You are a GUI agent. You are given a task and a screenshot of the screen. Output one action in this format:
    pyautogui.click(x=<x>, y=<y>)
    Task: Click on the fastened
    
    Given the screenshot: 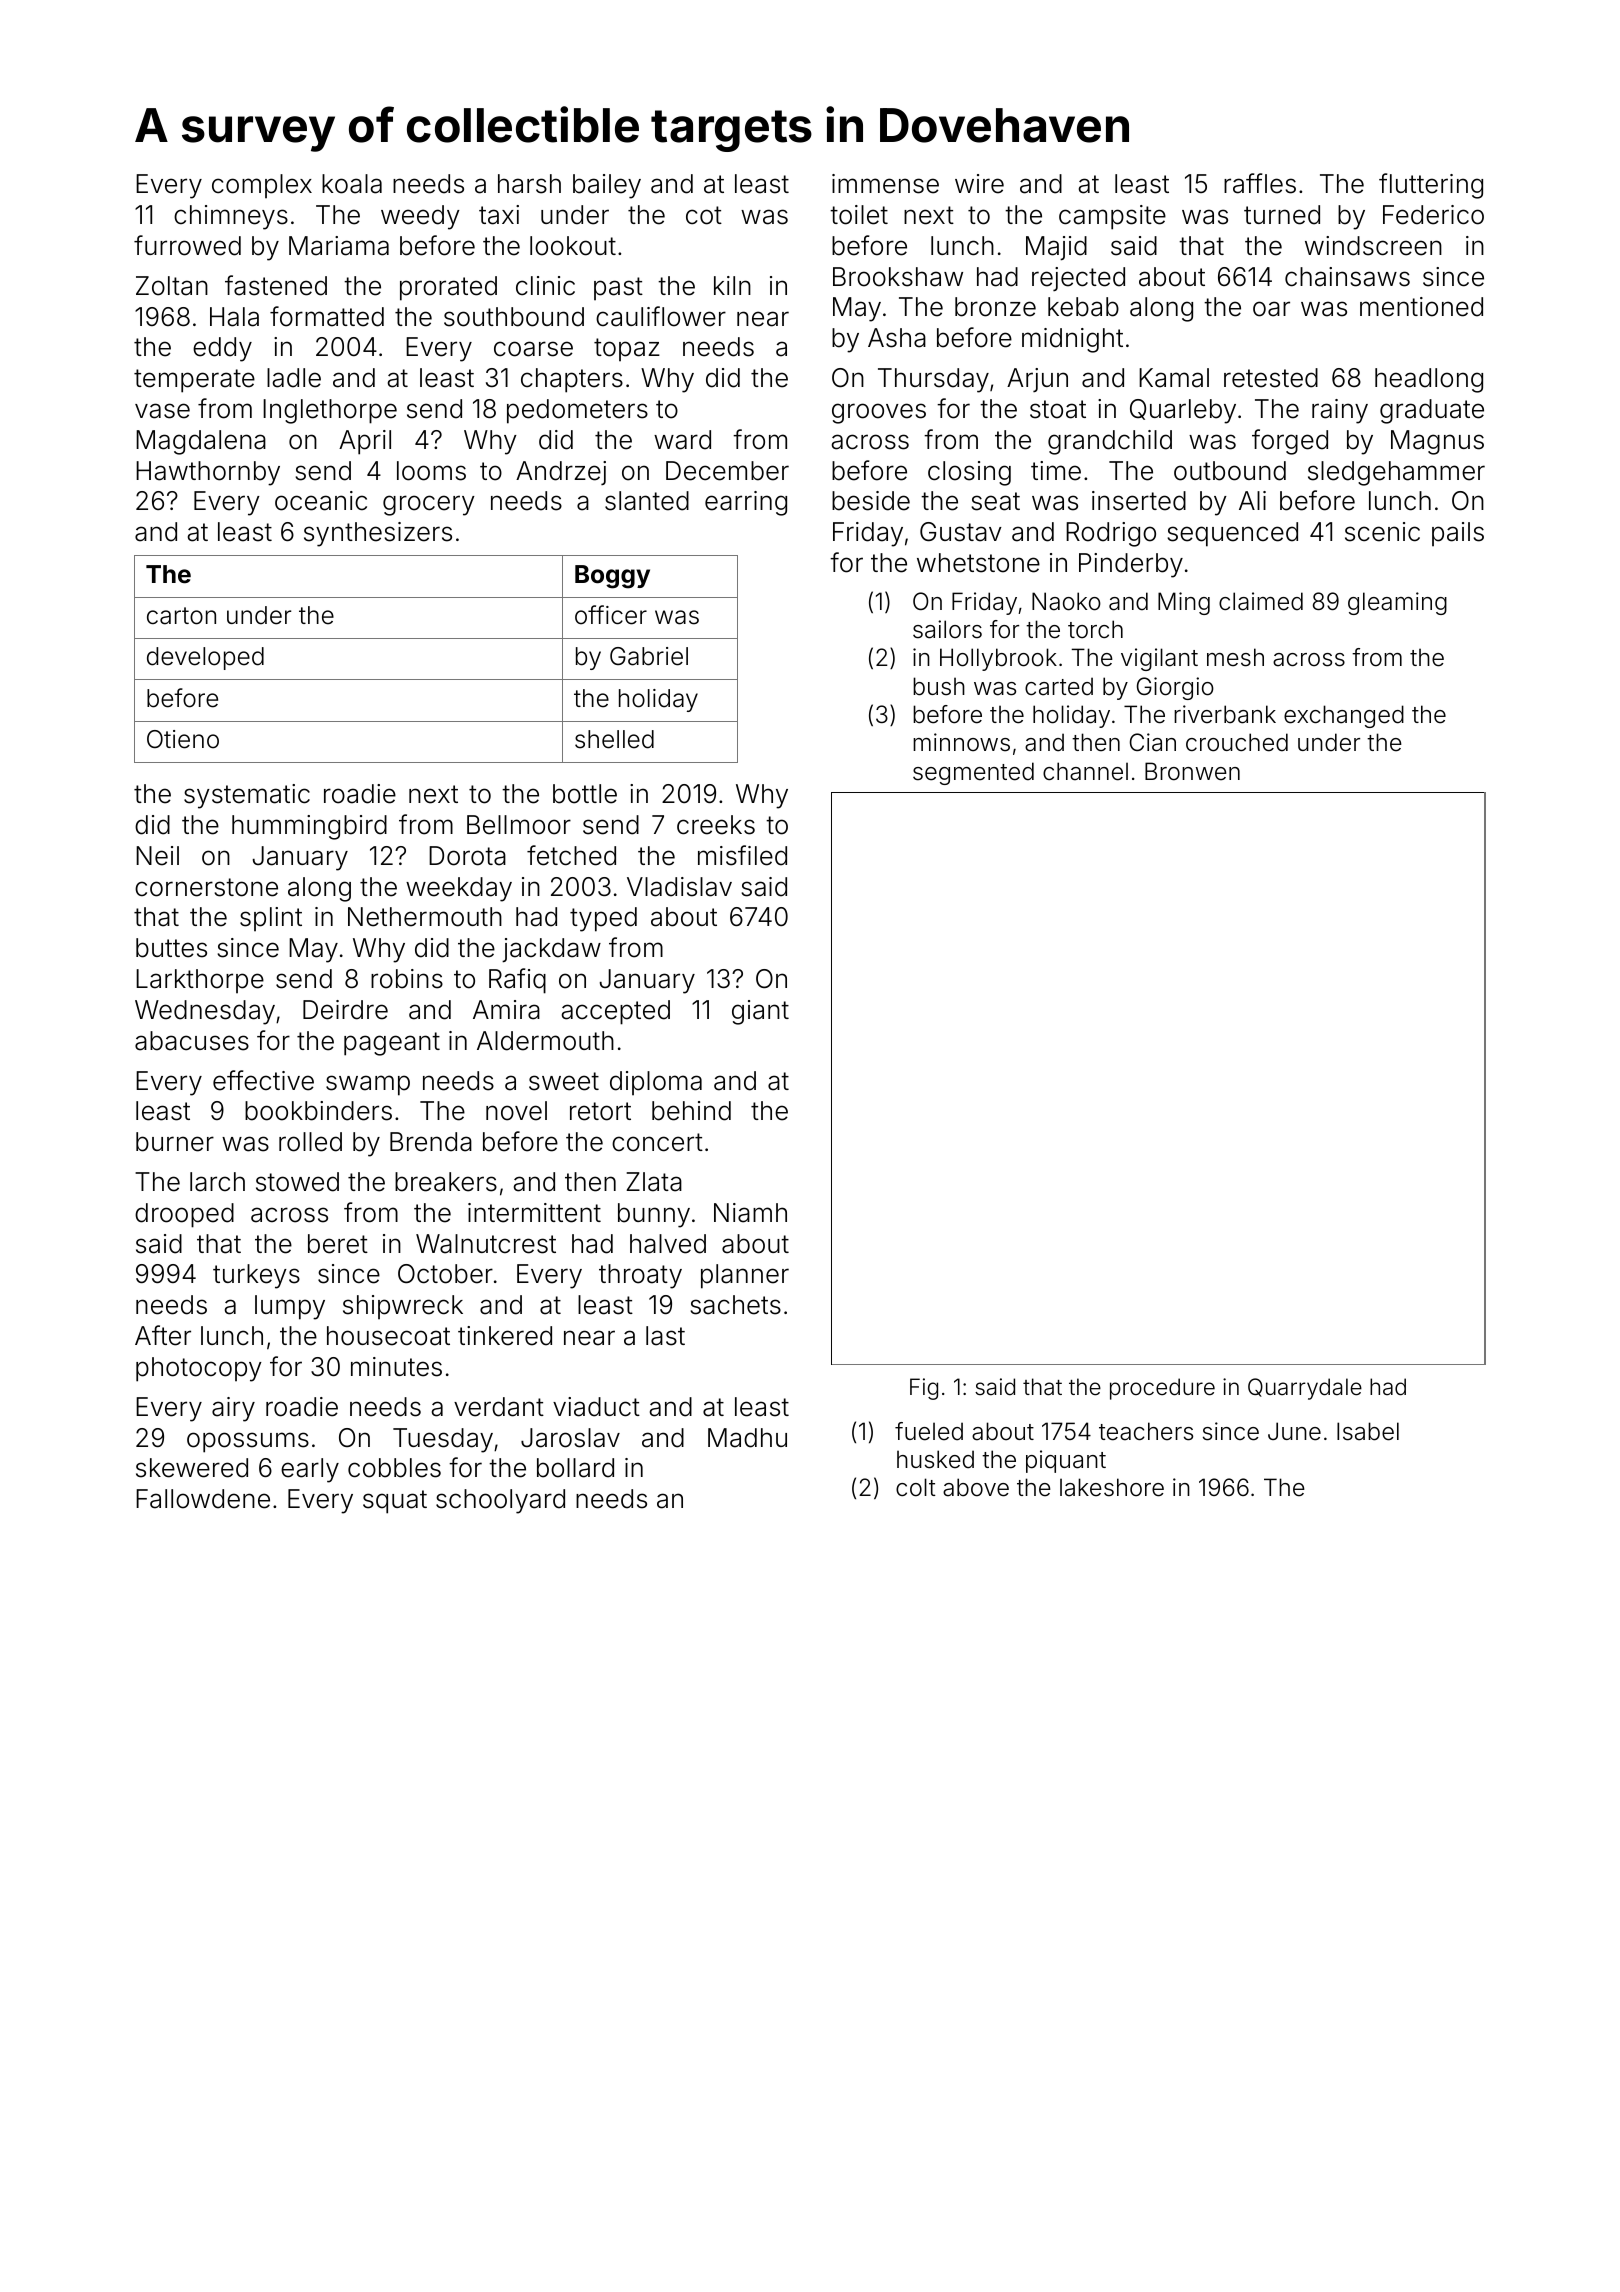 What is the action you would take?
    pyautogui.click(x=276, y=285)
